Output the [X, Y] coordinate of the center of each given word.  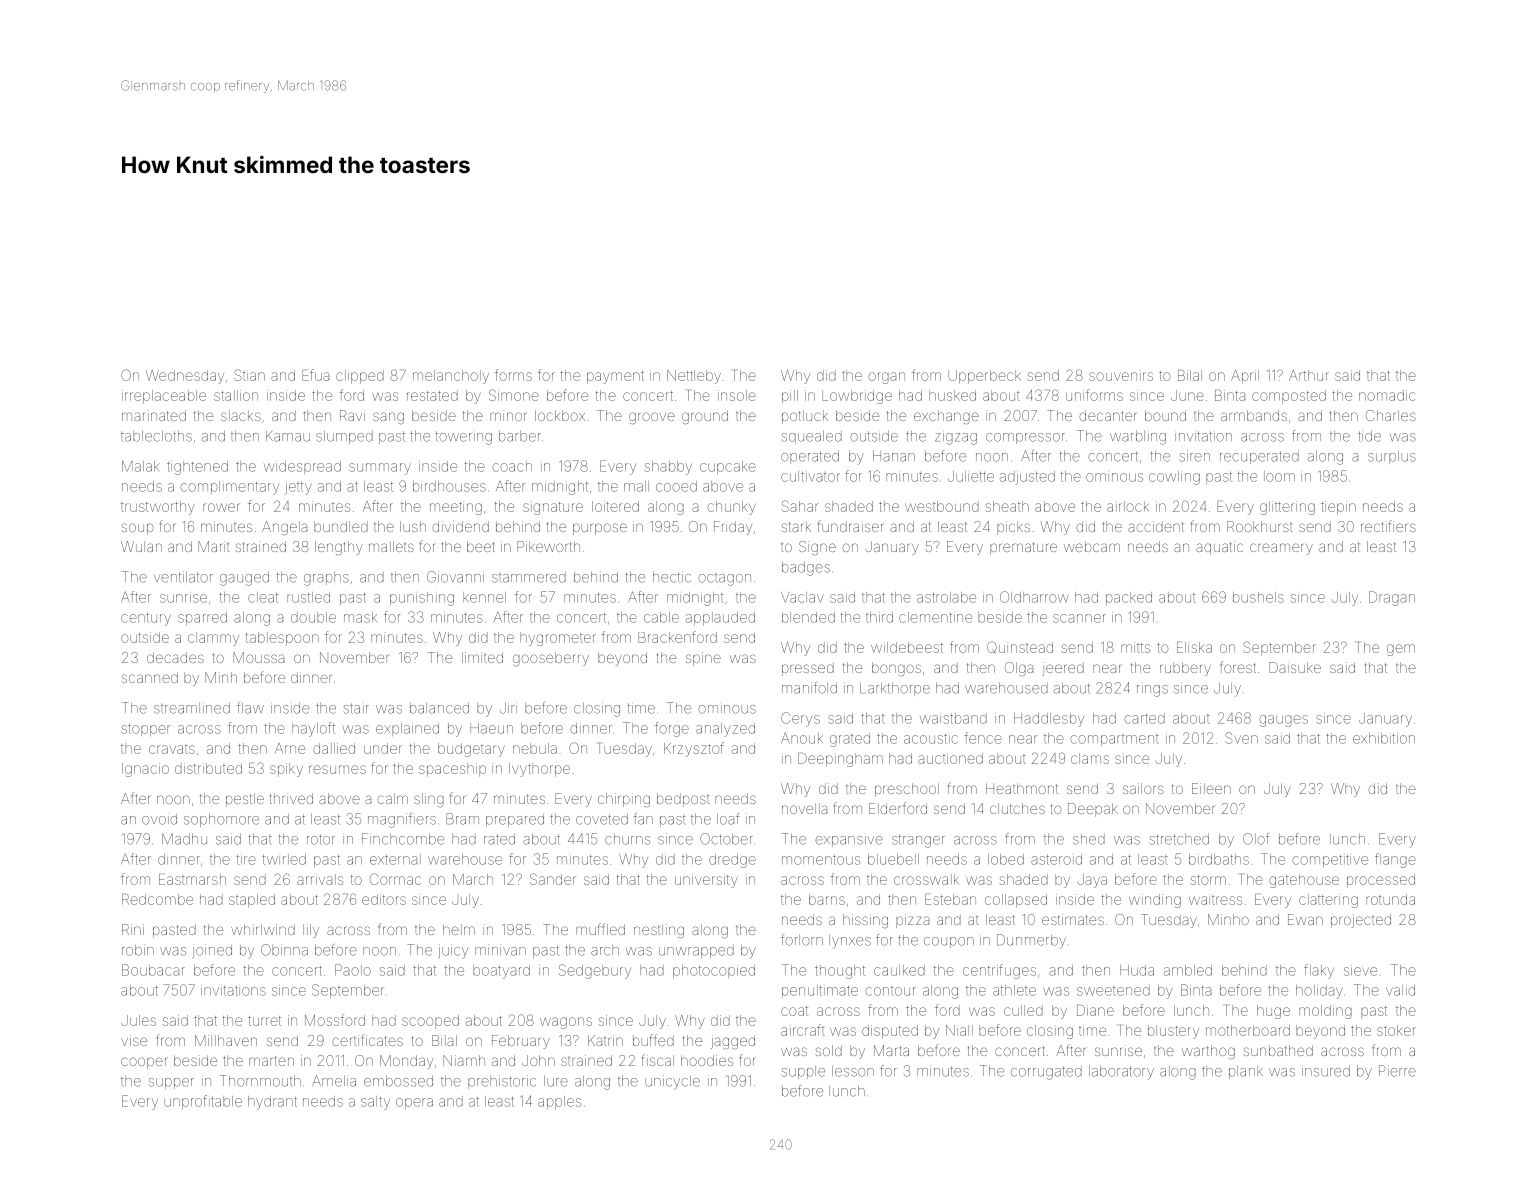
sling [429, 800]
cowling [1174, 478]
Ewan [1305, 919]
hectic [672, 577]
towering [464, 438]
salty [375, 1103]
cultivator [810, 476]
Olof [1256, 839]
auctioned [950, 758]
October [726, 839]
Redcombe [157, 899]
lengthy [339, 548]
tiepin [1338, 508]
